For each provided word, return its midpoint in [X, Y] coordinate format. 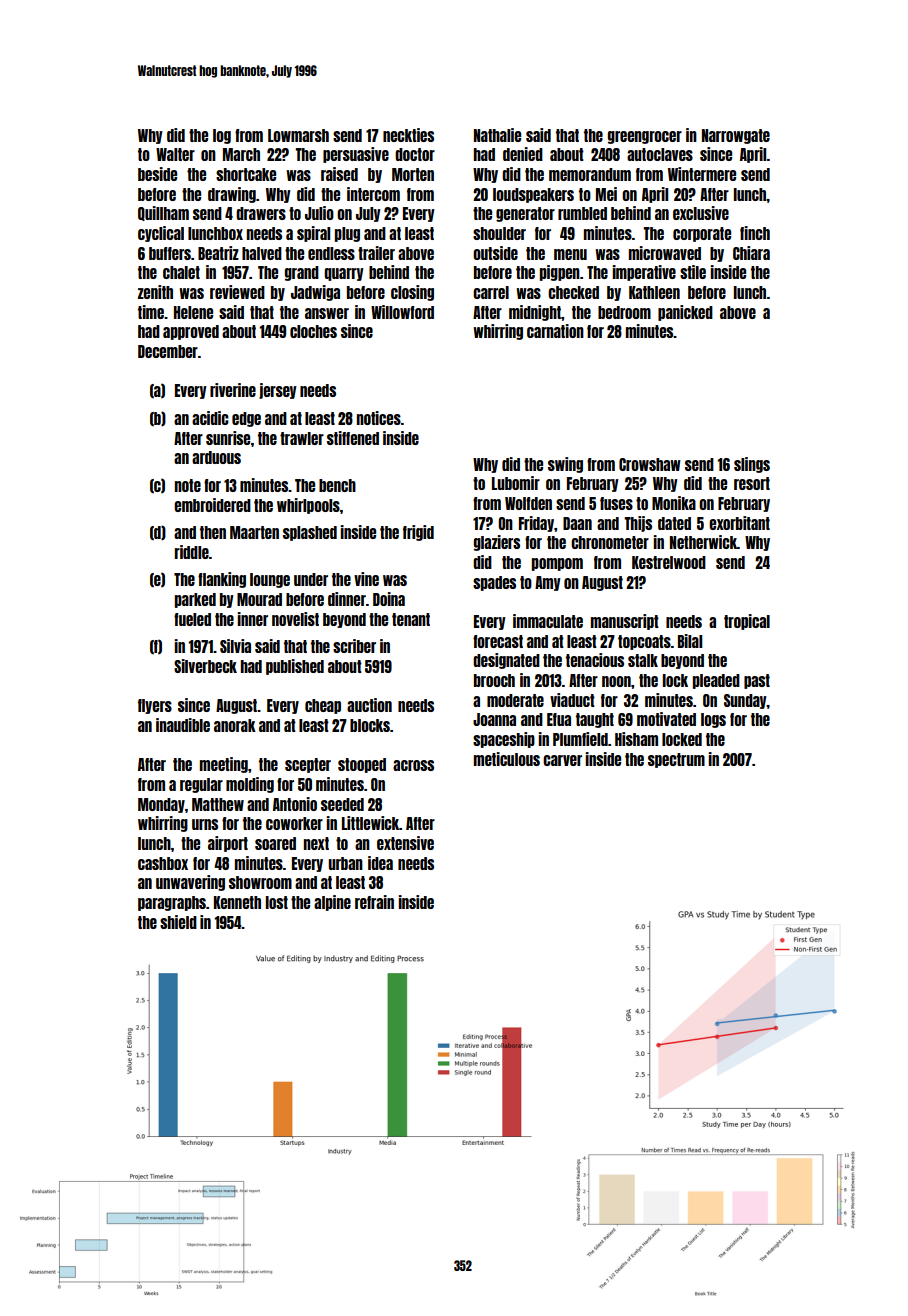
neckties [408, 135]
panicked [685, 313]
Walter [175, 154]
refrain [374, 902]
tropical [747, 622]
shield [178, 922]
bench [337, 485]
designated [506, 661]
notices [379, 418]
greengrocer [645, 137]
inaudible [183, 725]
